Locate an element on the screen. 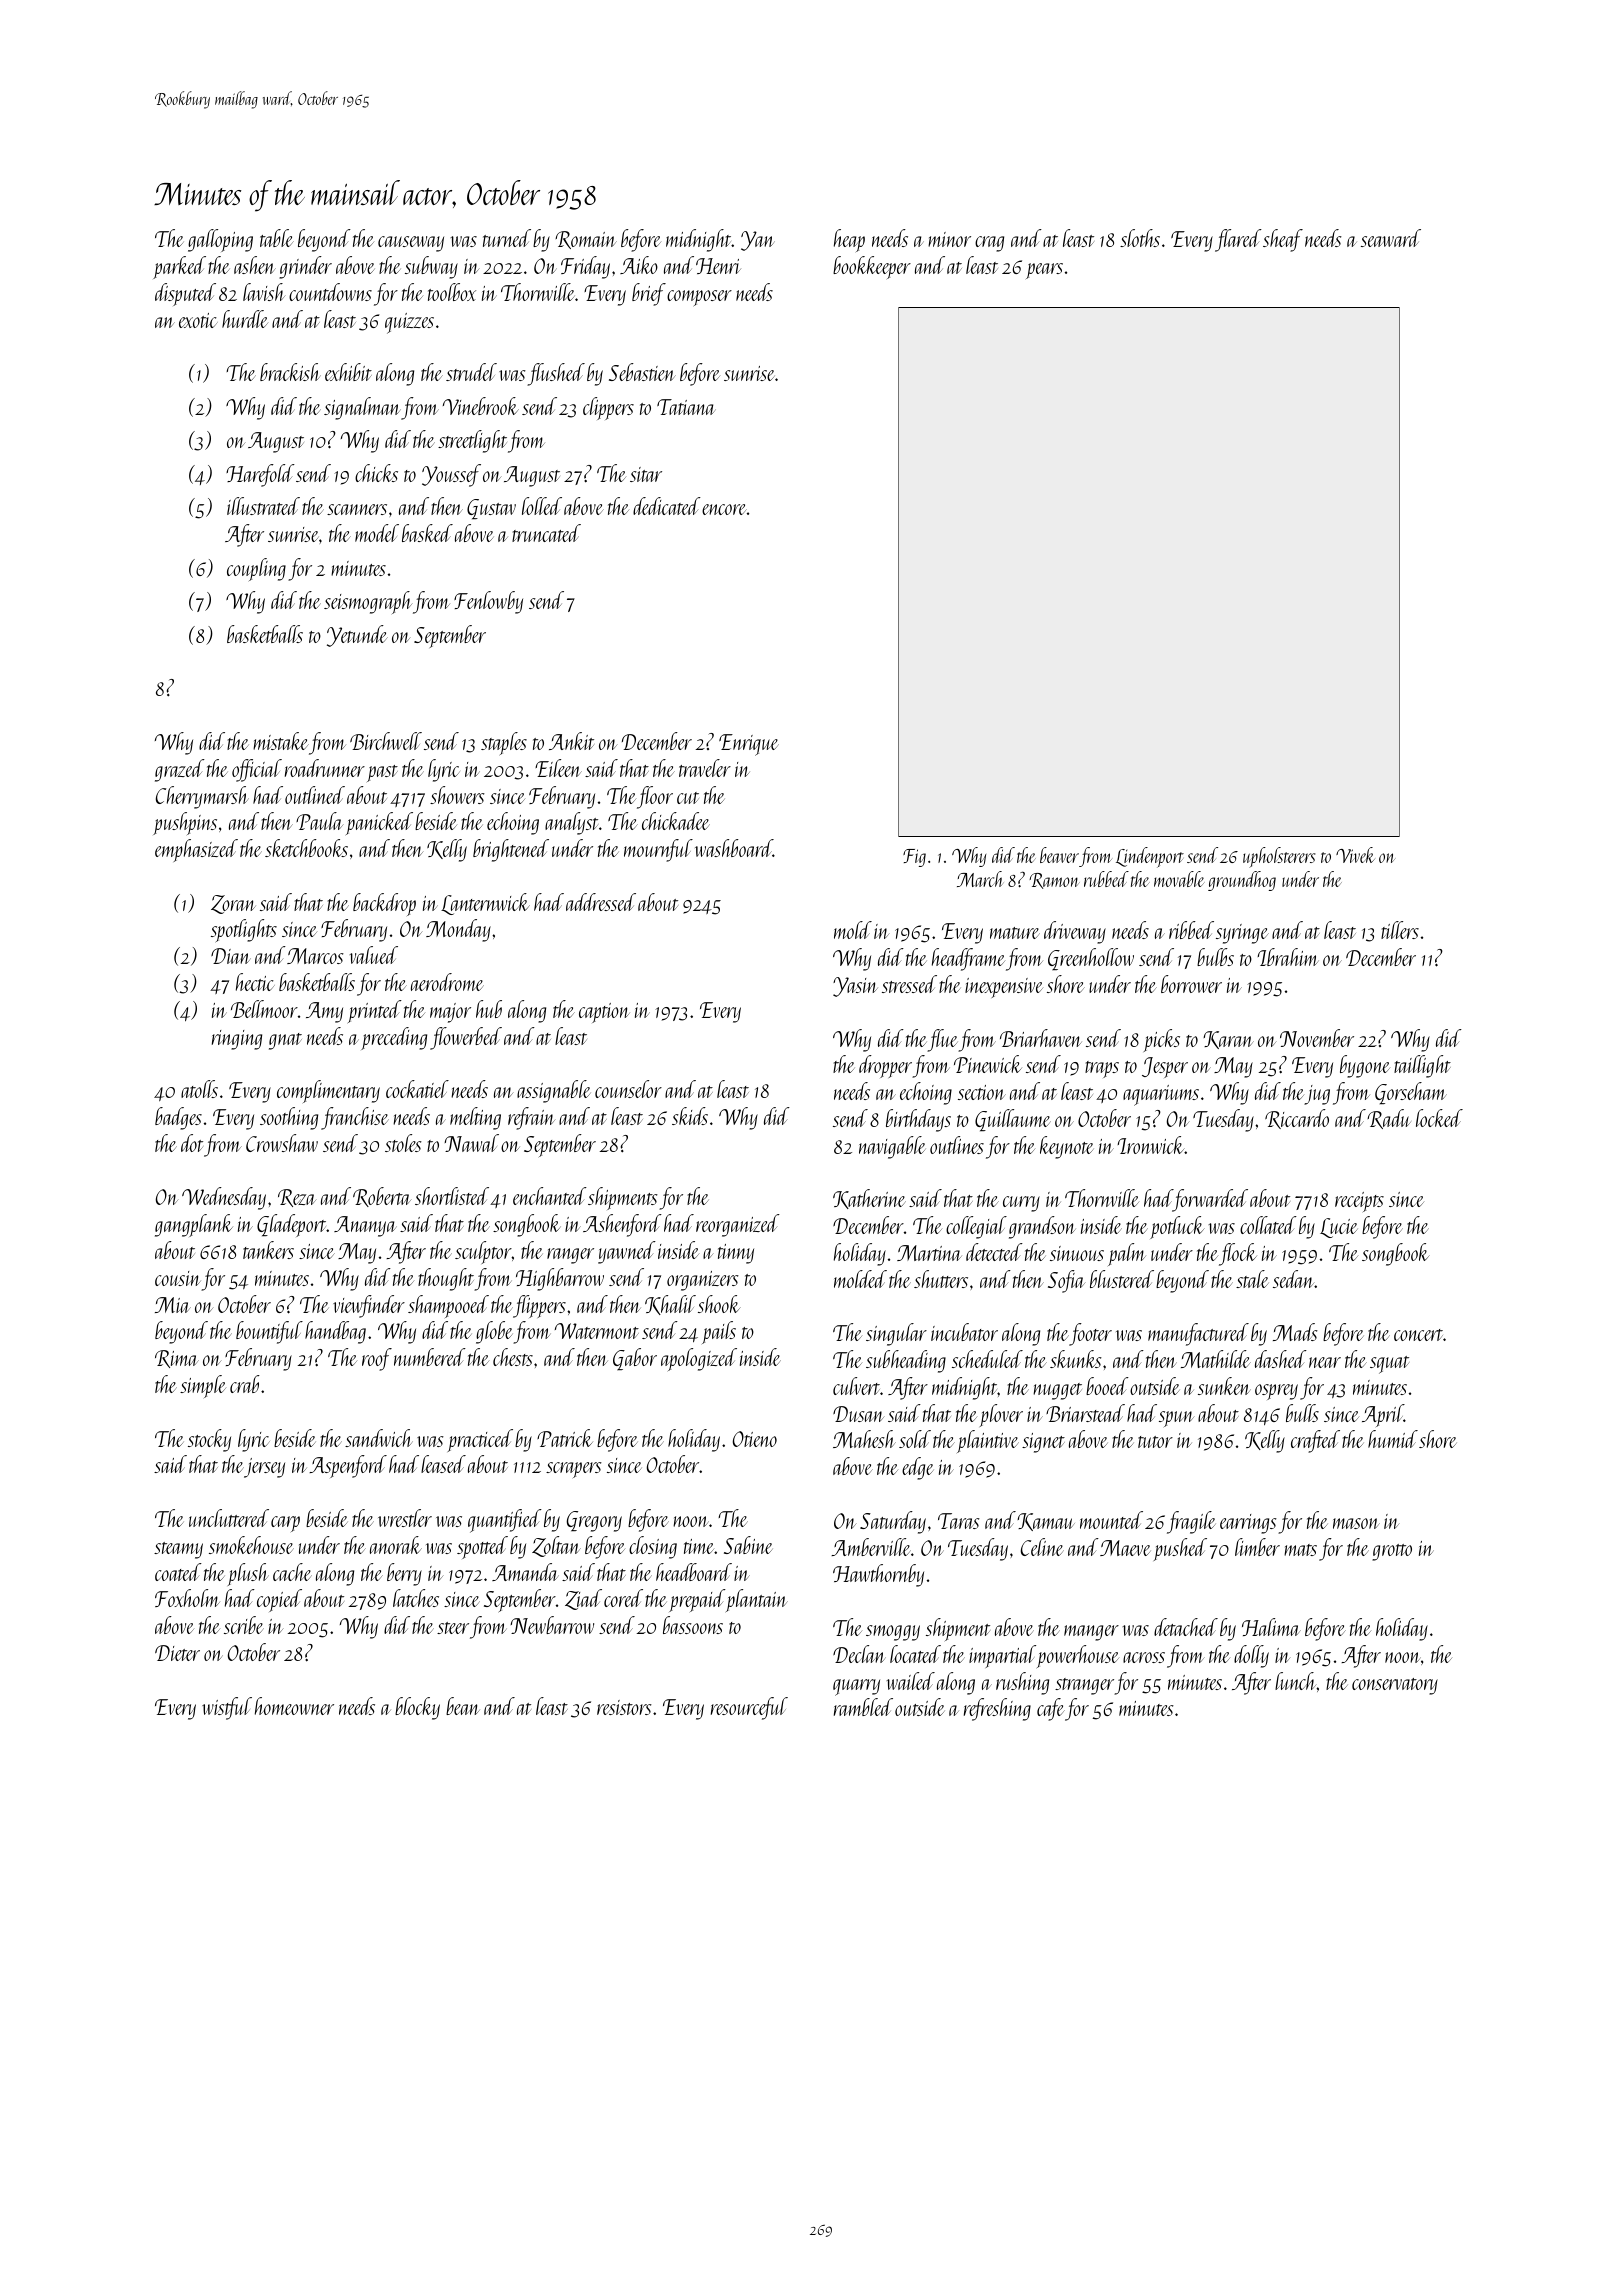 The image size is (1620, 2292). aerodrome is located at coordinates (447, 982).
